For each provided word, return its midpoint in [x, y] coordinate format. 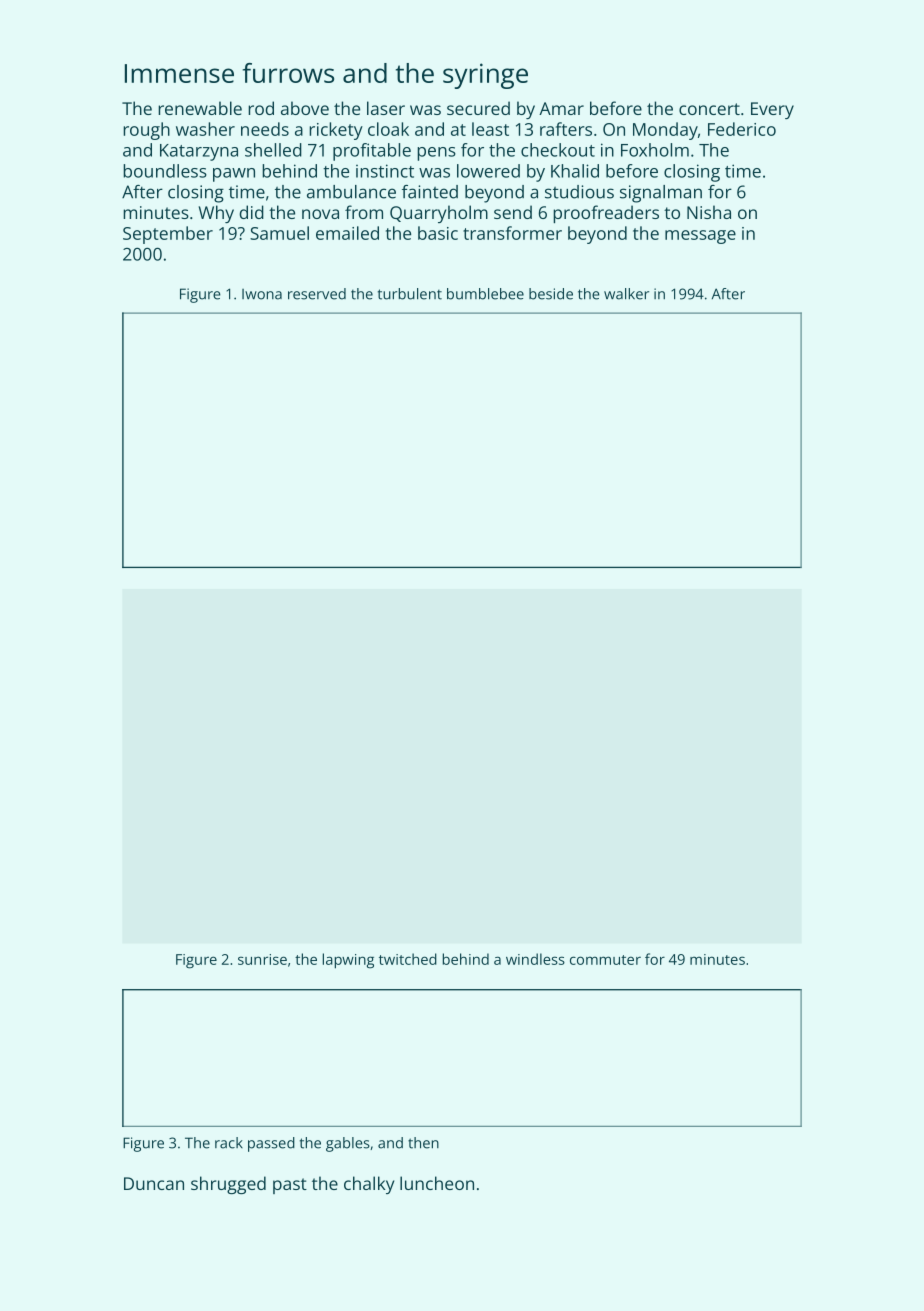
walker [626, 294]
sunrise [262, 959]
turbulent [410, 294]
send [513, 212]
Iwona [262, 294]
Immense [179, 73]
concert [709, 109]
